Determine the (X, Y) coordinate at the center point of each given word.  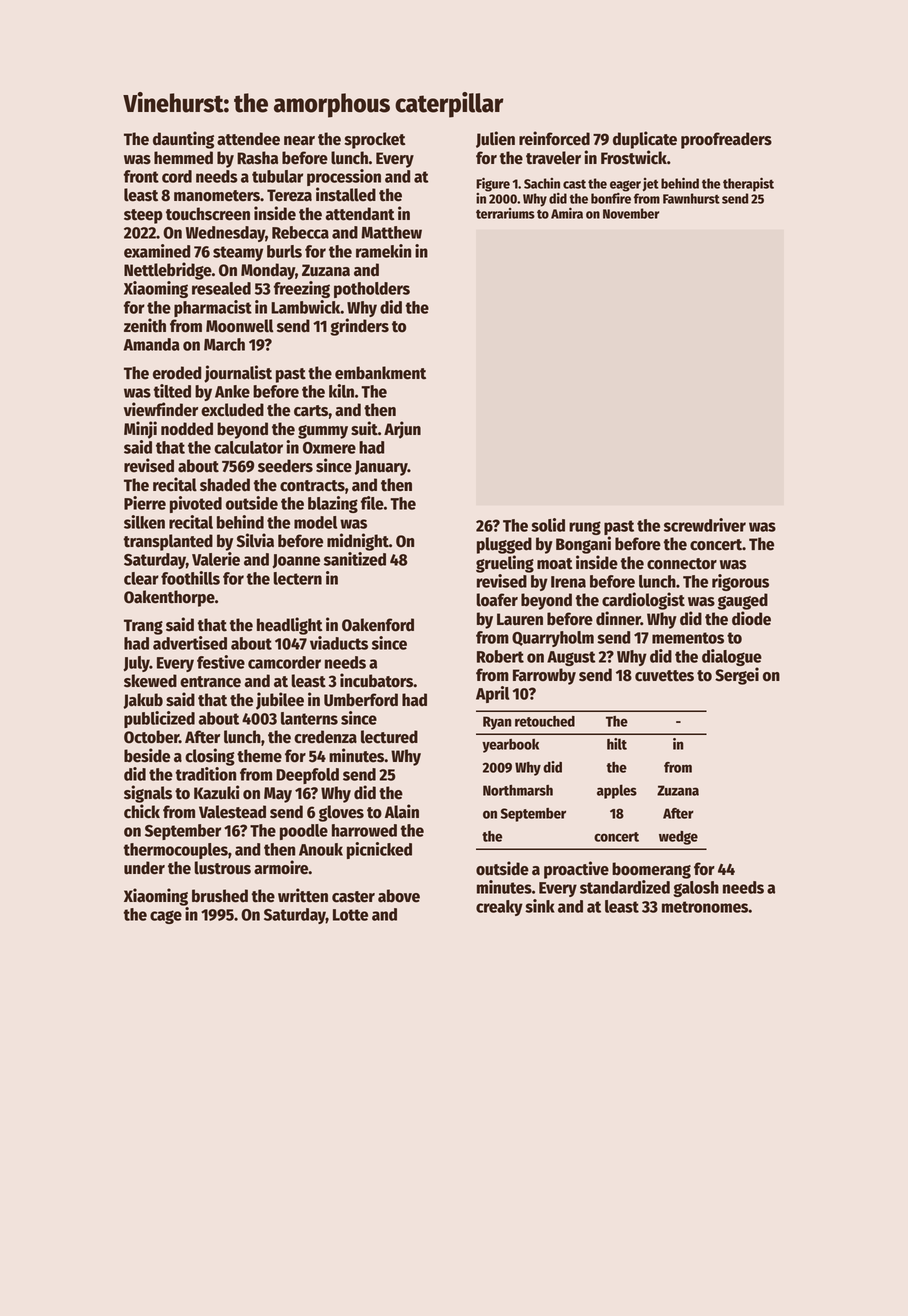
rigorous (740, 582)
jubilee (280, 701)
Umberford (361, 700)
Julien (495, 139)
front (141, 176)
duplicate (645, 140)
